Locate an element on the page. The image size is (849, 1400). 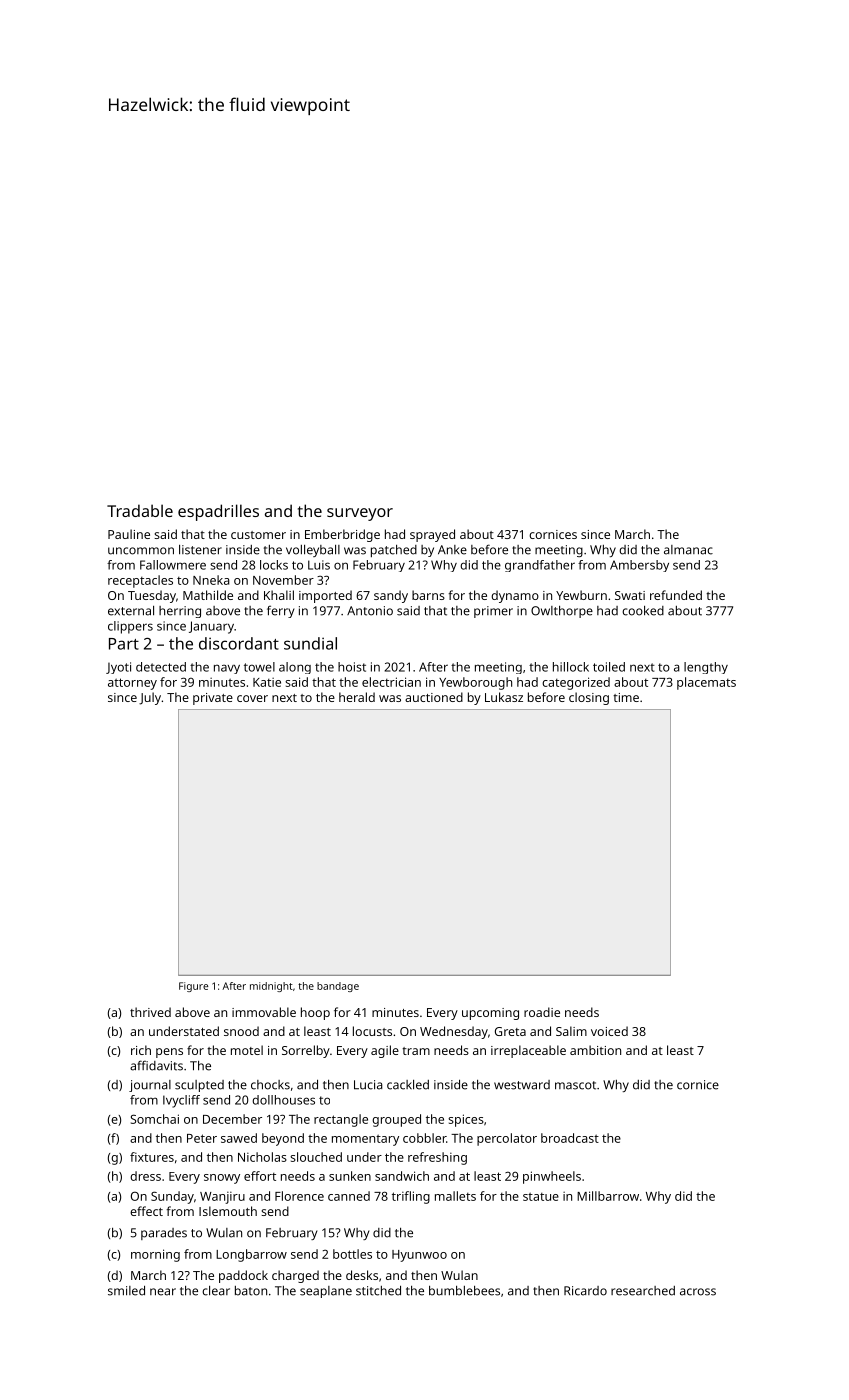
surveyor is located at coordinates (360, 514).
